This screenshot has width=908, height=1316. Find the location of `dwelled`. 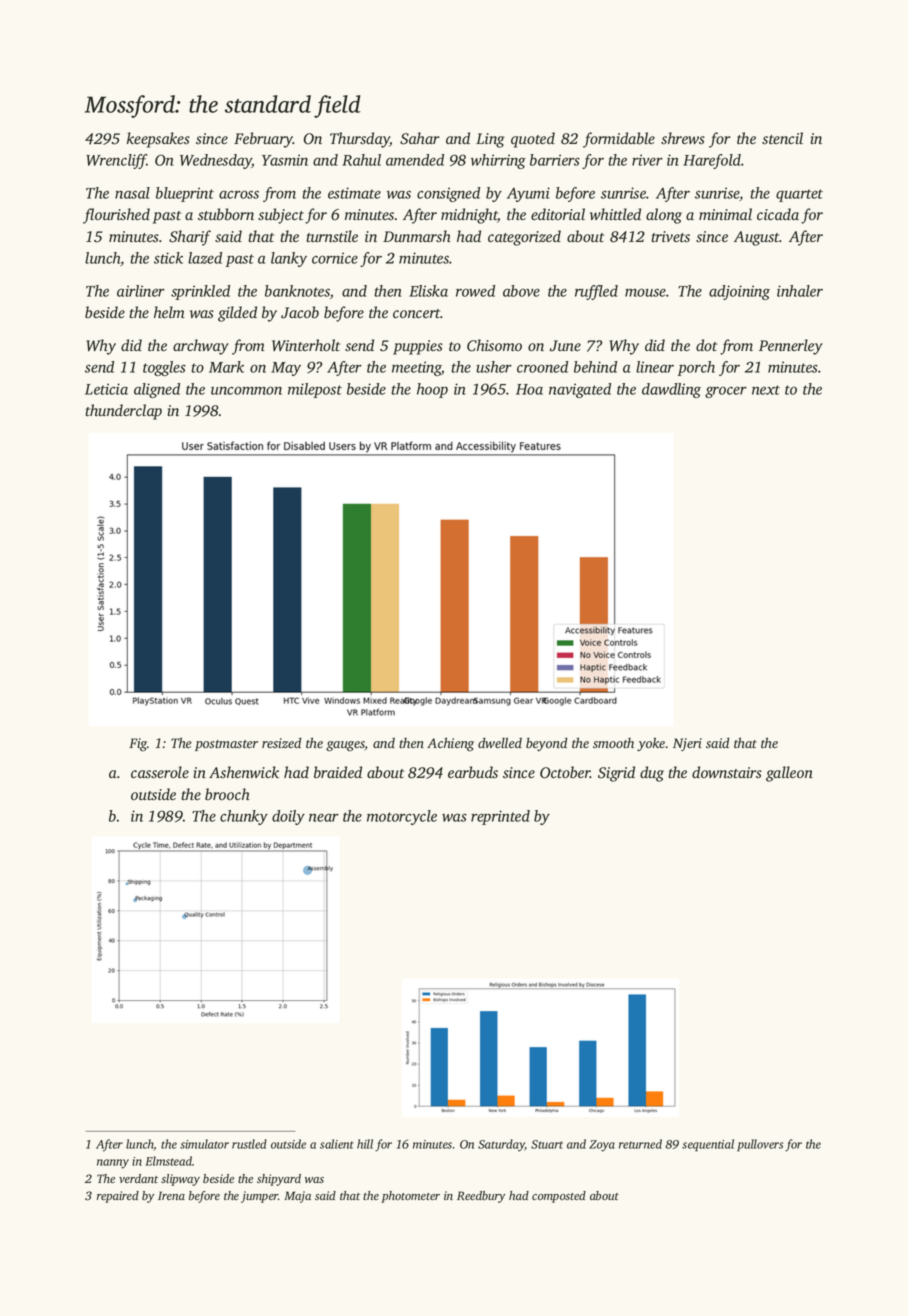

dwelled is located at coordinates (500, 742).
